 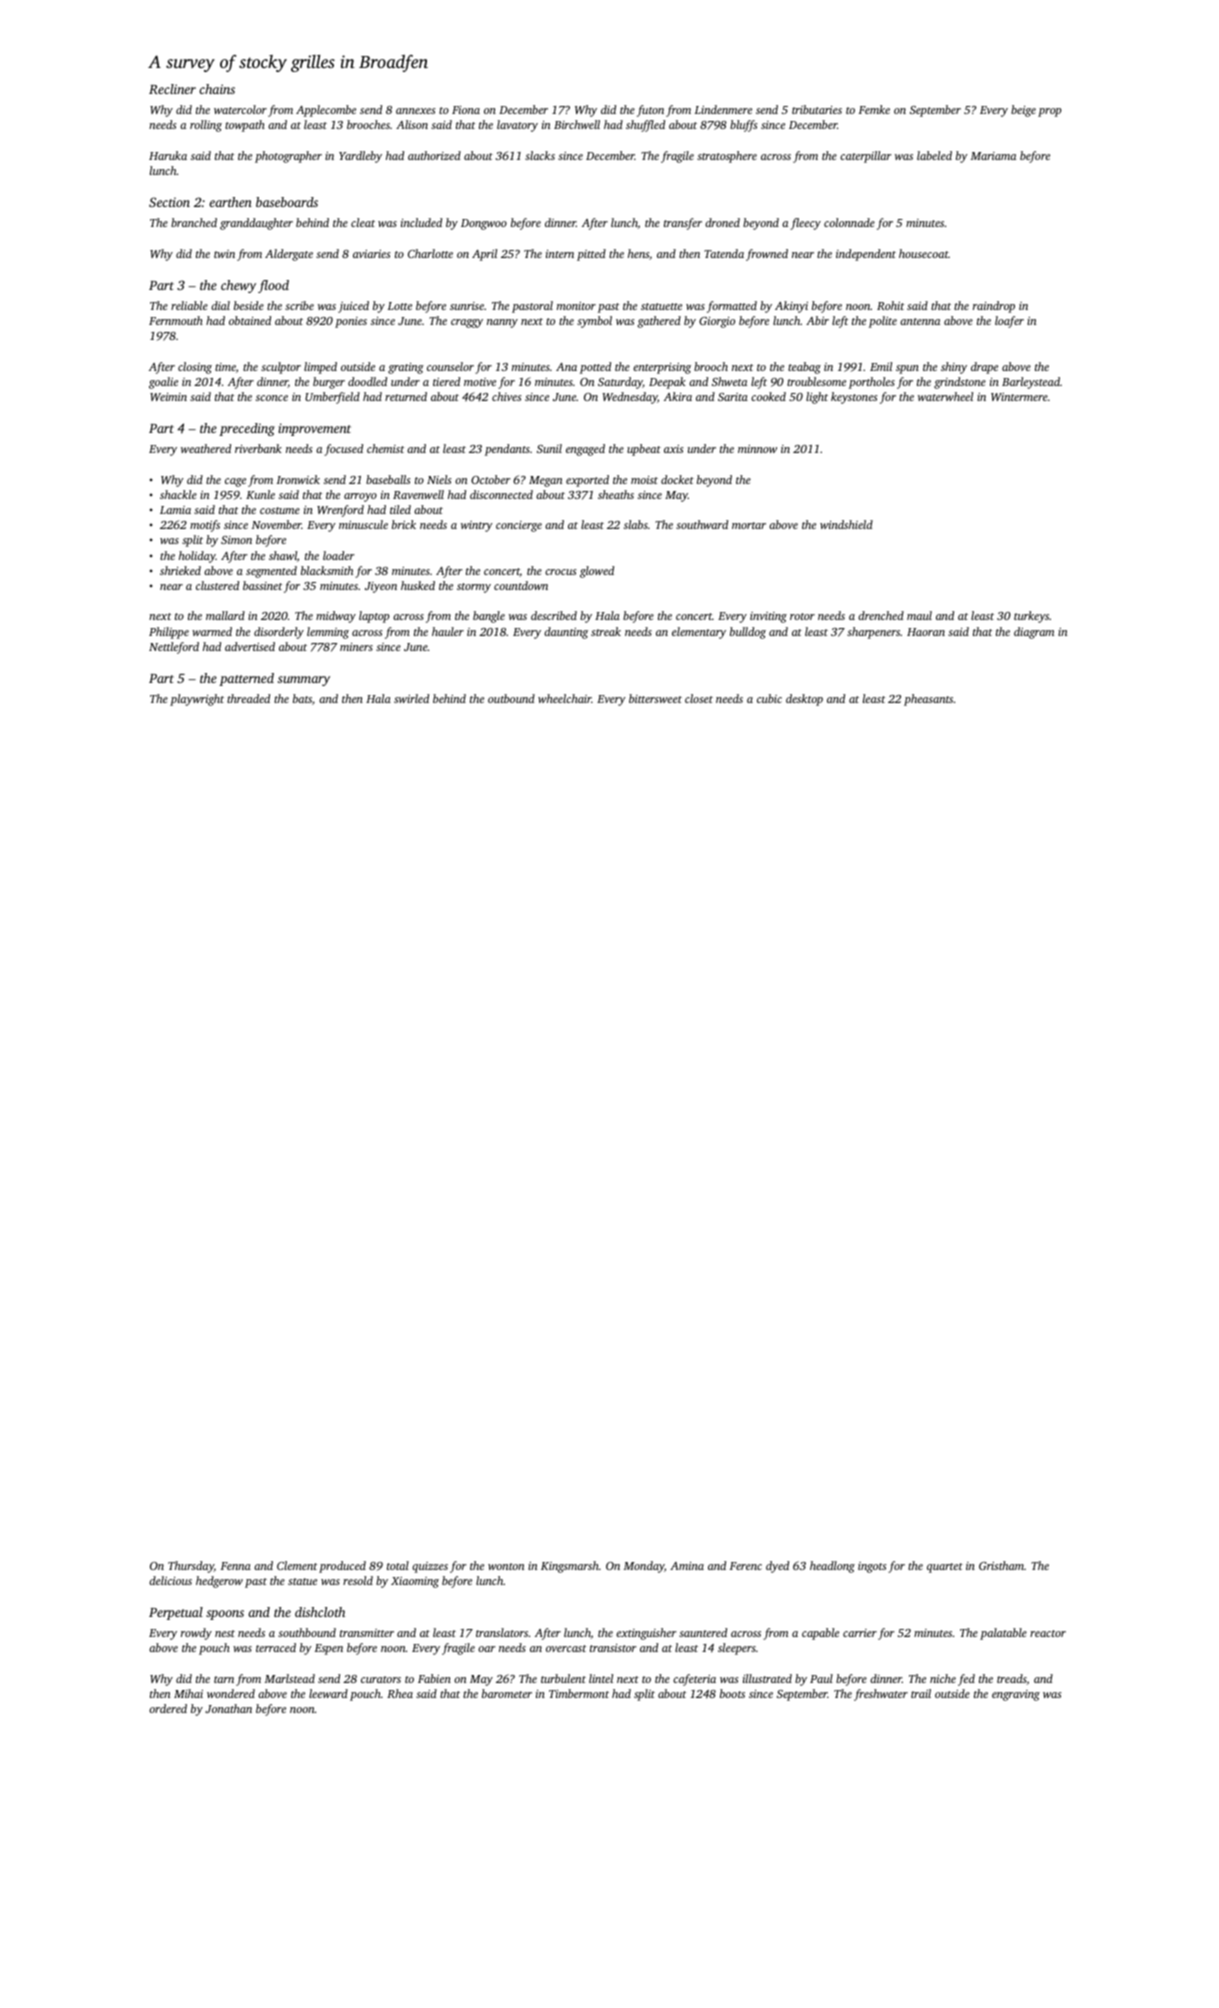 What do you see at coordinates (994, 307) in the screenshot?
I see `raindrop` at bounding box center [994, 307].
